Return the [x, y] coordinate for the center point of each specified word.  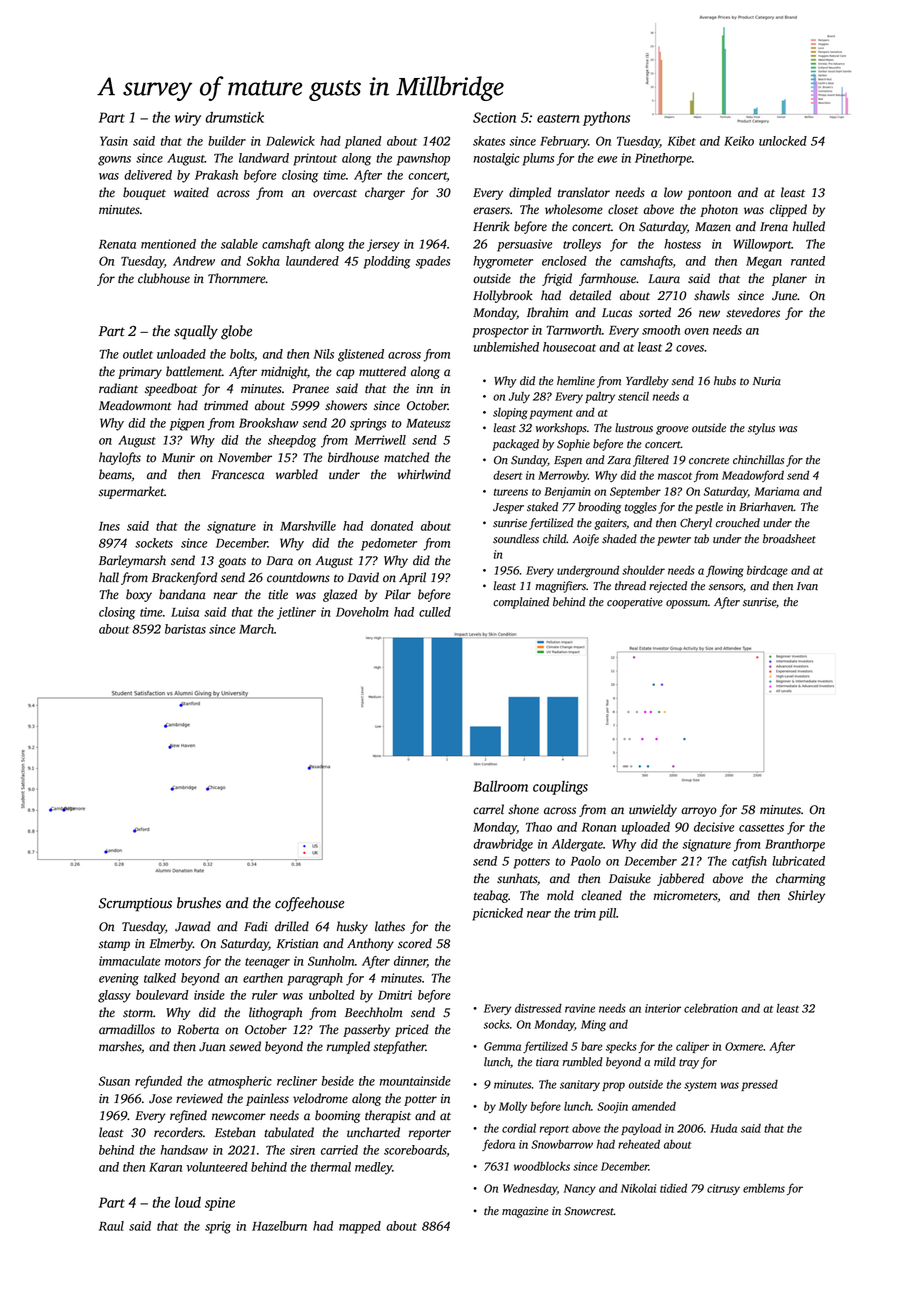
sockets [154, 543]
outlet [138, 354]
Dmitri [395, 995]
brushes [199, 903]
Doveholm [362, 612]
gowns [114, 161]
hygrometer [503, 262]
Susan [114, 1081]
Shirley [806, 896]
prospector [500, 332]
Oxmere [744, 1046]
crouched [738, 523]
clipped [788, 210]
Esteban [235, 1132]
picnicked [497, 914]
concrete [709, 461]
